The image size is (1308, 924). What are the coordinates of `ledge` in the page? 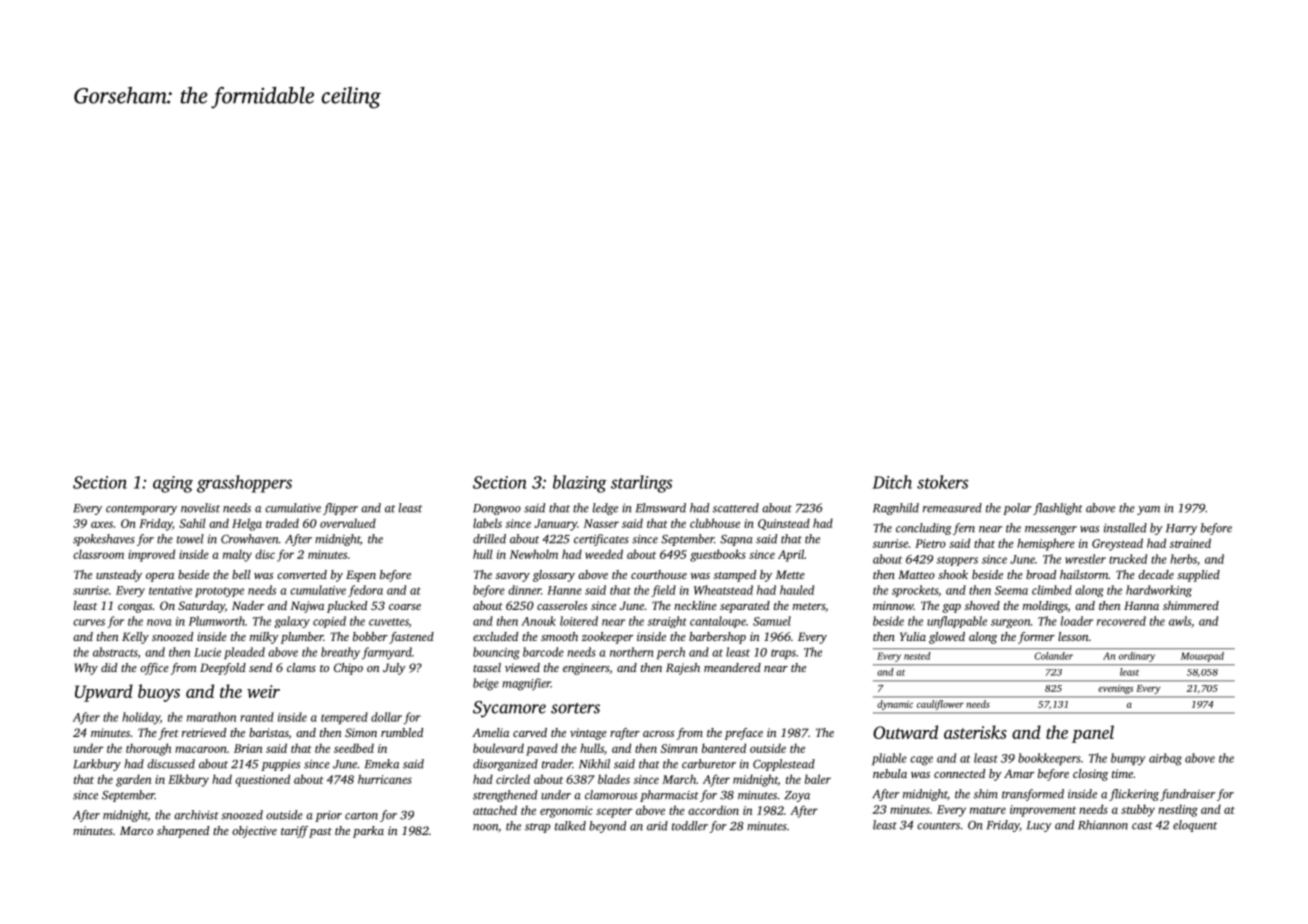 It's located at (605, 509).
